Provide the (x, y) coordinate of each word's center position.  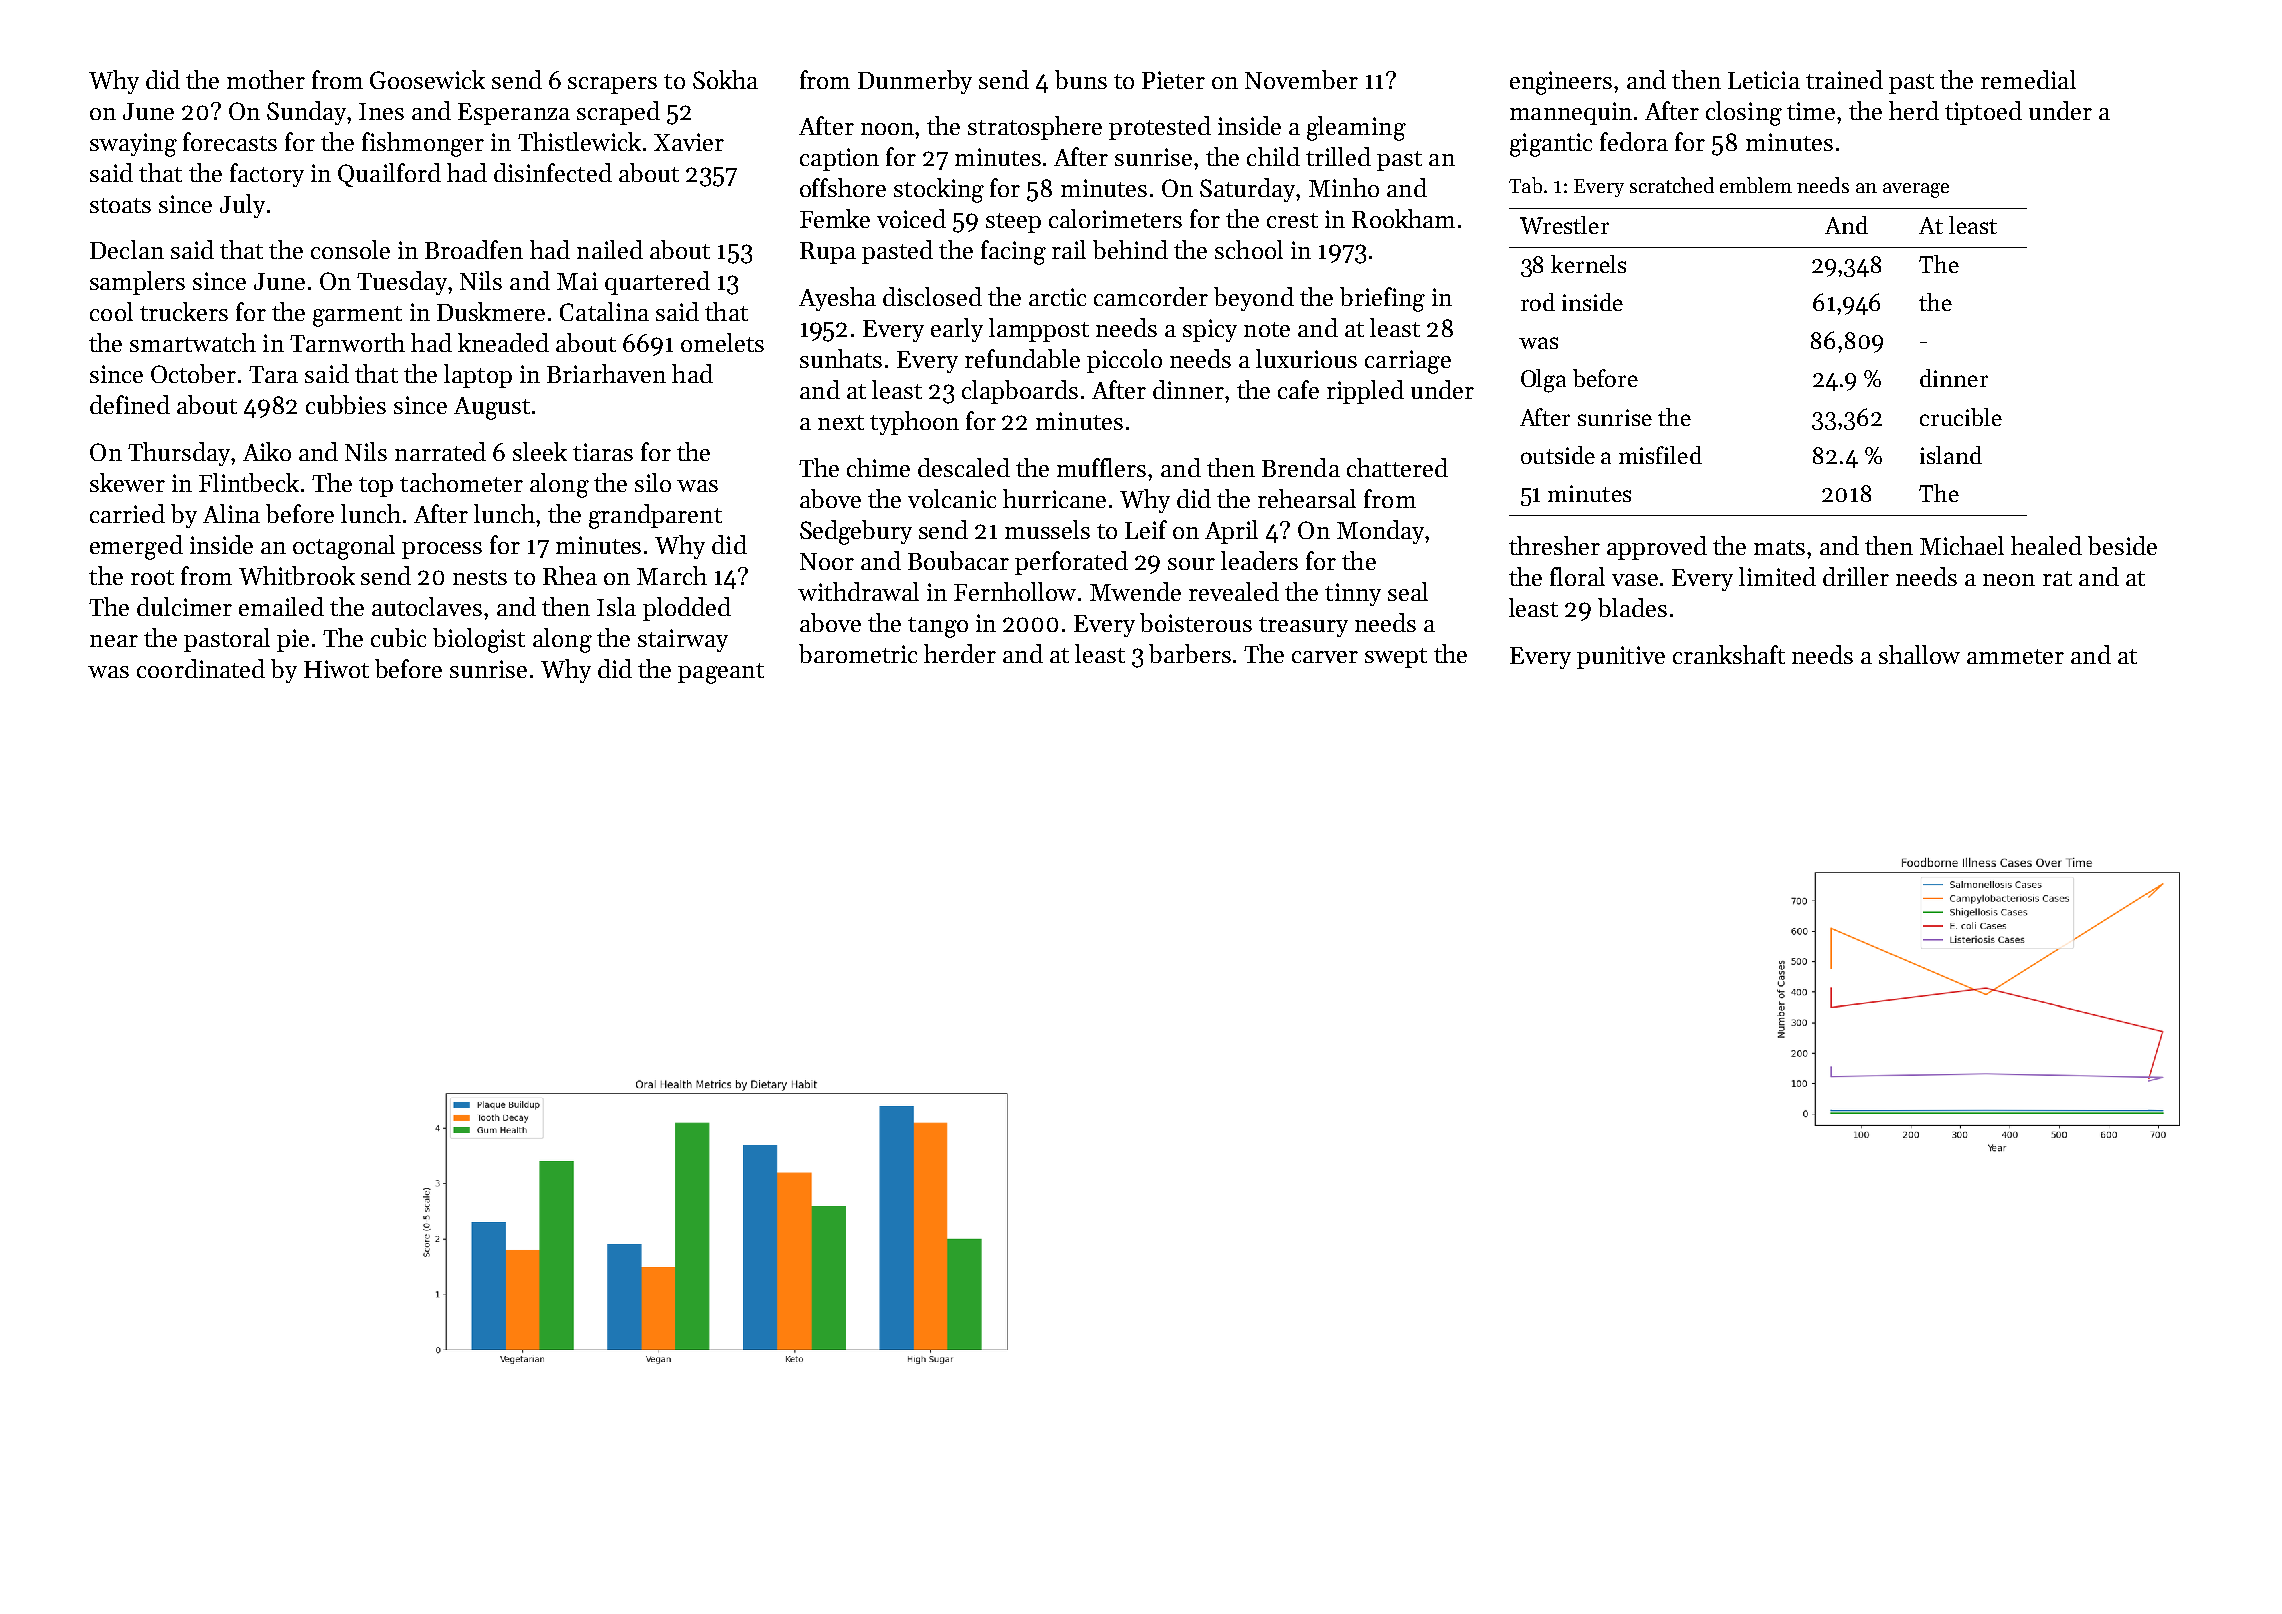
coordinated (201, 668)
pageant (721, 673)
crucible (1961, 417)
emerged (136, 547)
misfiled (1660, 455)
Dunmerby (915, 82)
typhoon (914, 423)
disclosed (932, 296)
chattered (1397, 467)
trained (1844, 79)
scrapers (612, 85)
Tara (273, 374)
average (1916, 190)
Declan (127, 249)
